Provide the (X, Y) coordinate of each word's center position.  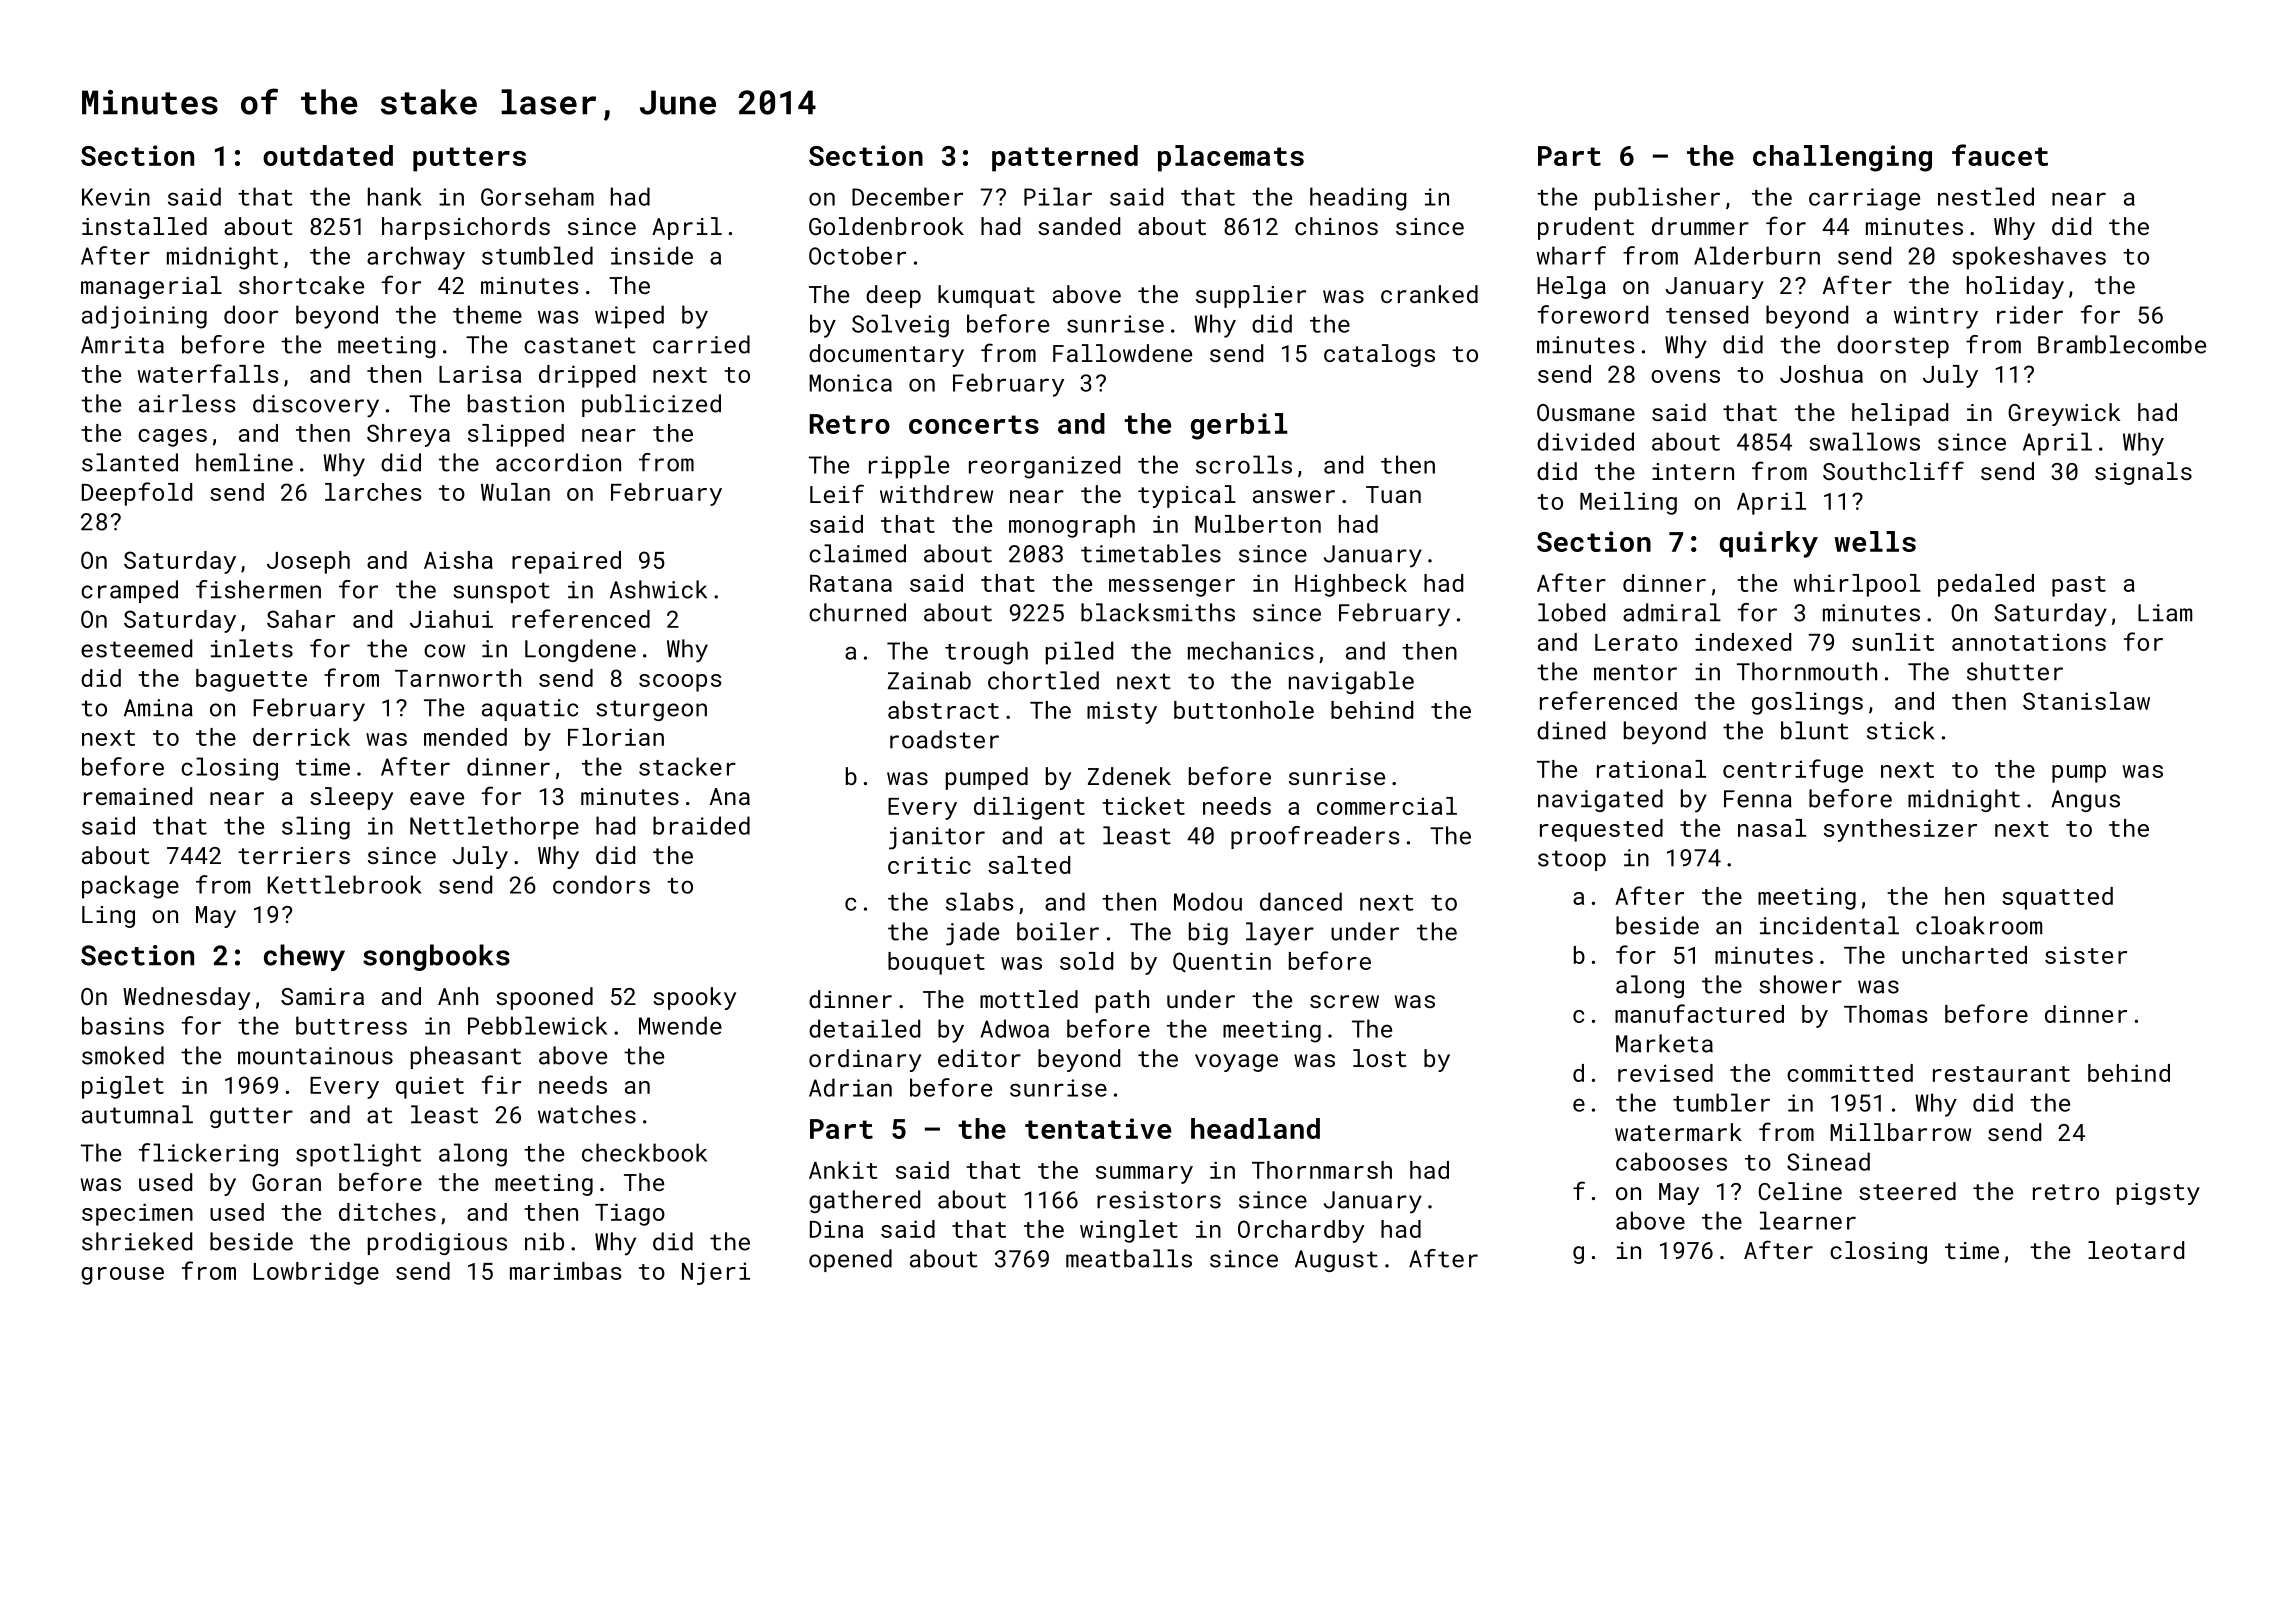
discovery (316, 406)
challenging (1842, 158)
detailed (864, 1028)
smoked (123, 1055)
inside (652, 255)
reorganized (1044, 467)
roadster (944, 739)
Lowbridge (316, 1273)
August (1336, 1261)
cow (444, 651)
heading (1358, 199)
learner (1808, 1220)
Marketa (1664, 1043)
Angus (2085, 801)
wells (1875, 541)
